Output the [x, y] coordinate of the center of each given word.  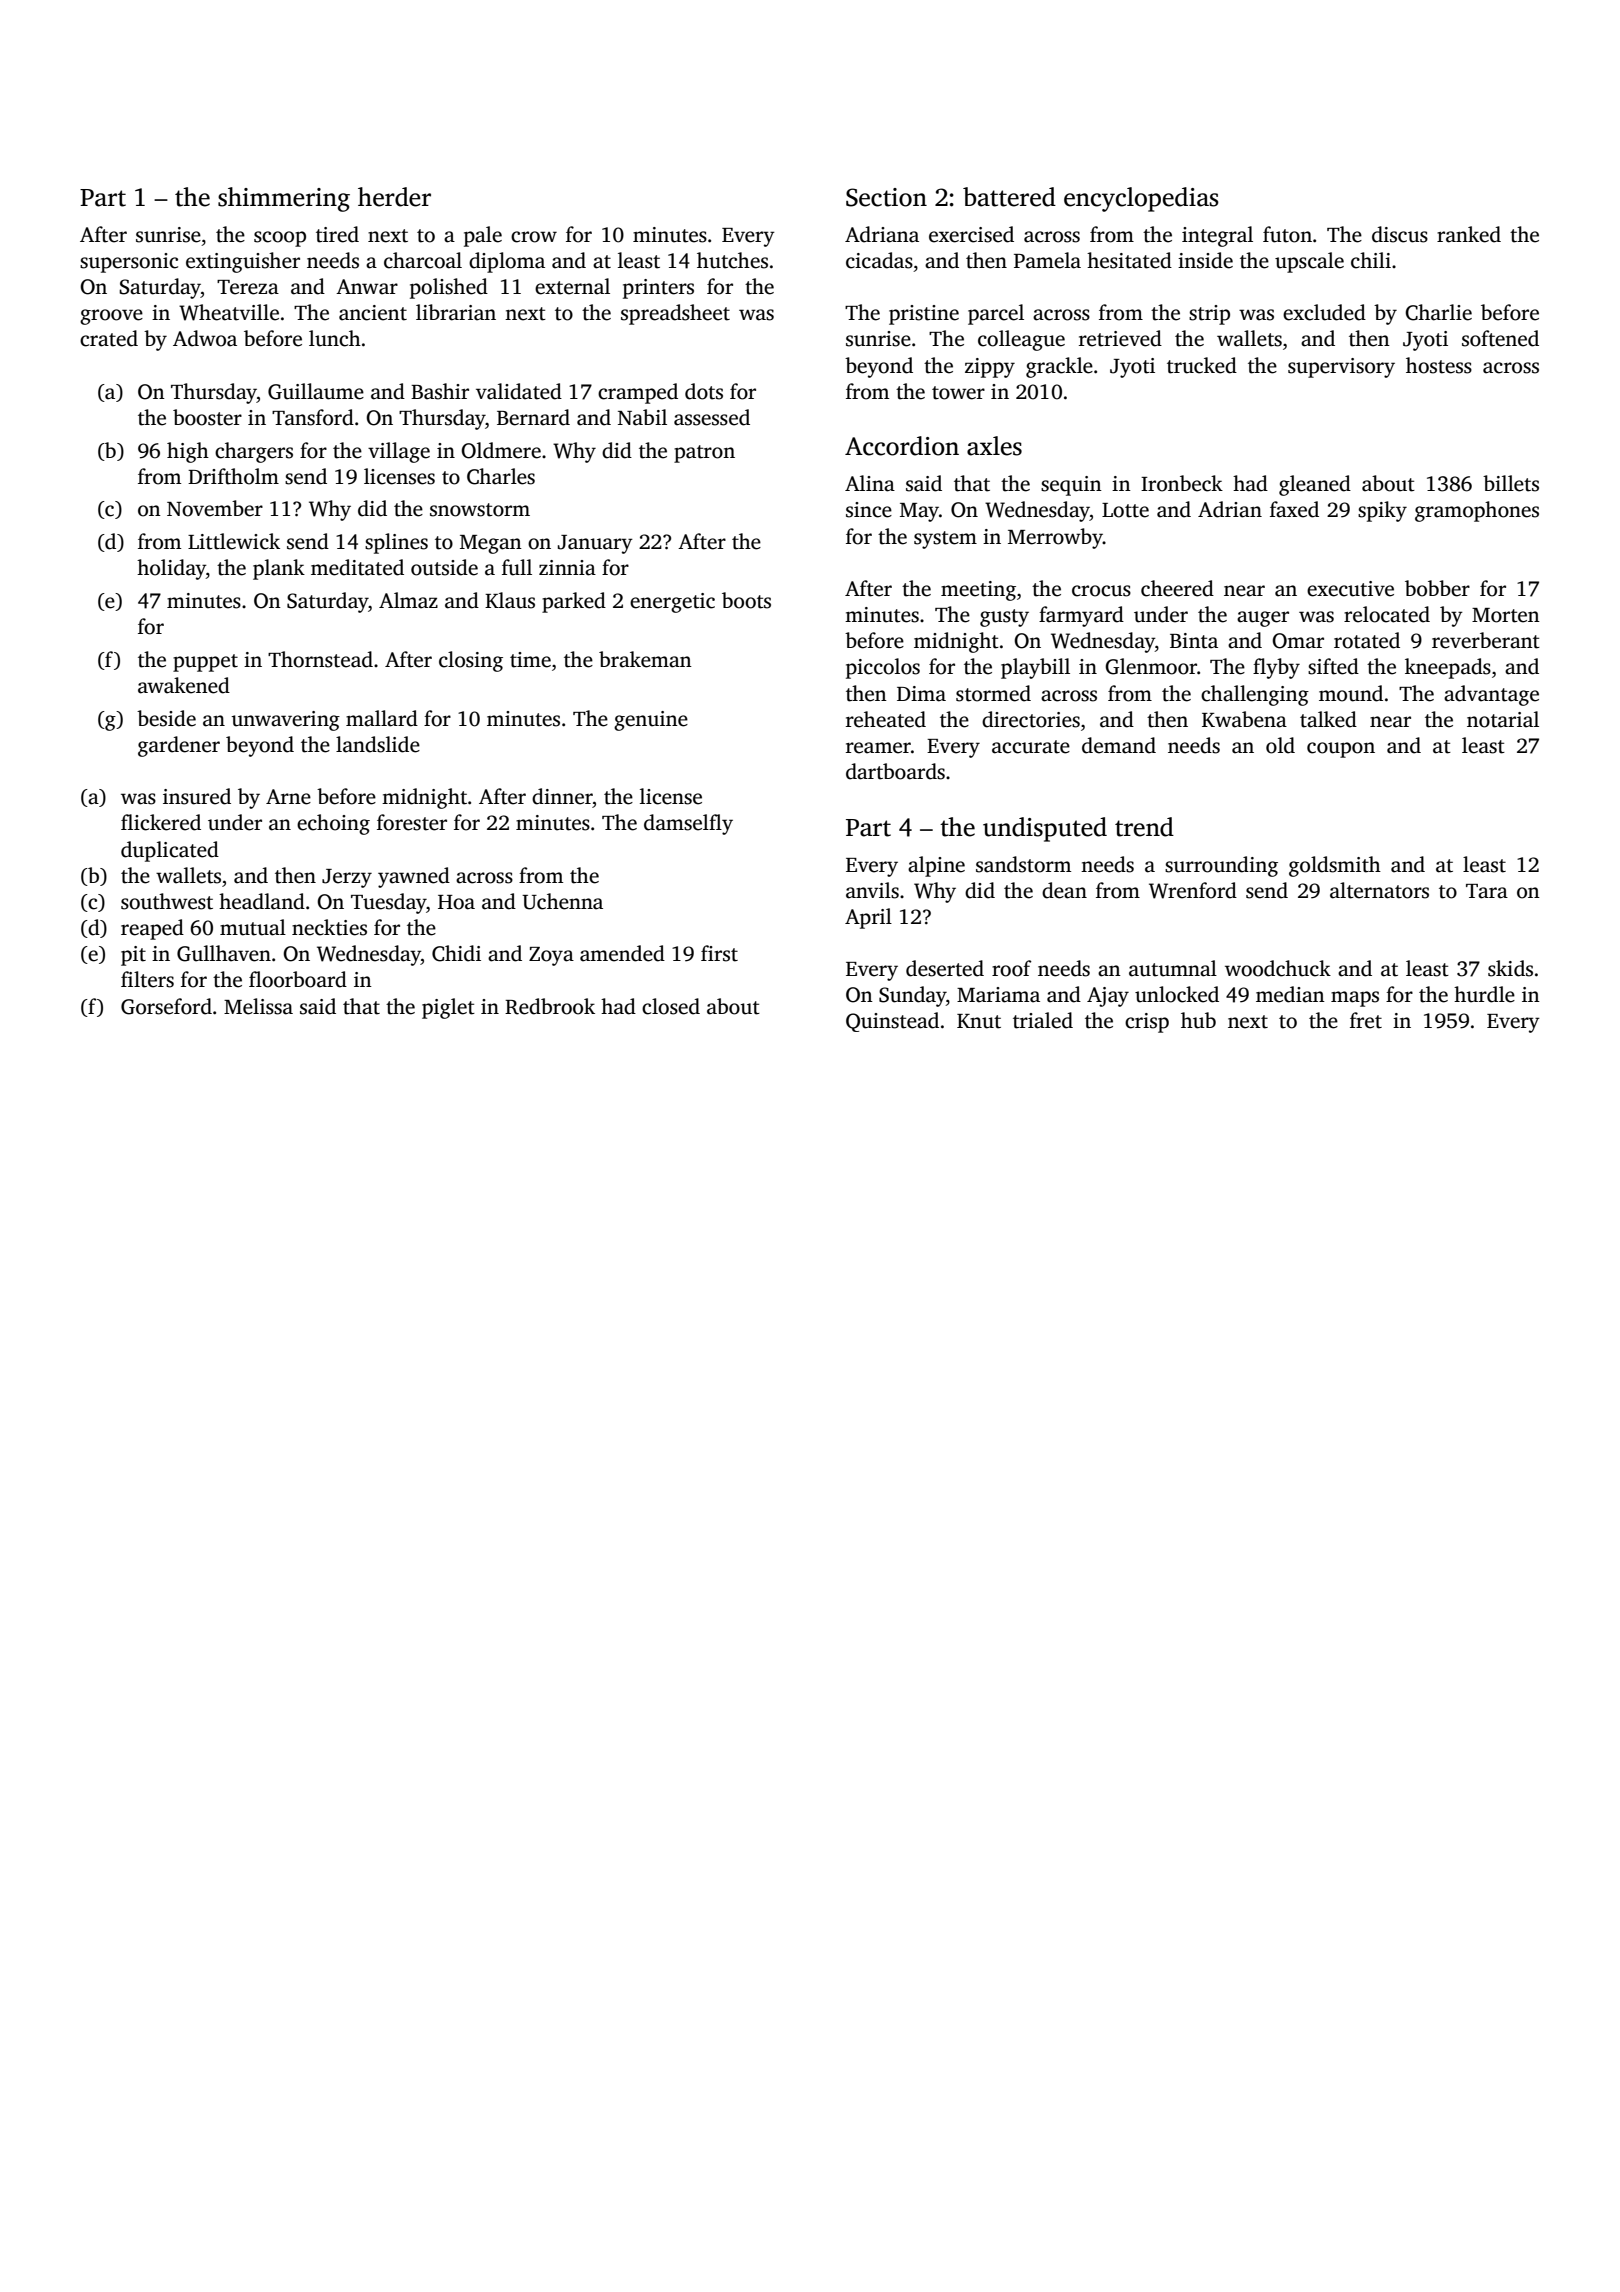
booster [207, 417]
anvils [872, 890]
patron [704, 454]
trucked [1202, 365]
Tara [1487, 891]
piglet [448, 1008]
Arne [288, 797]
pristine [924, 315]
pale [483, 236]
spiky [1382, 511]
